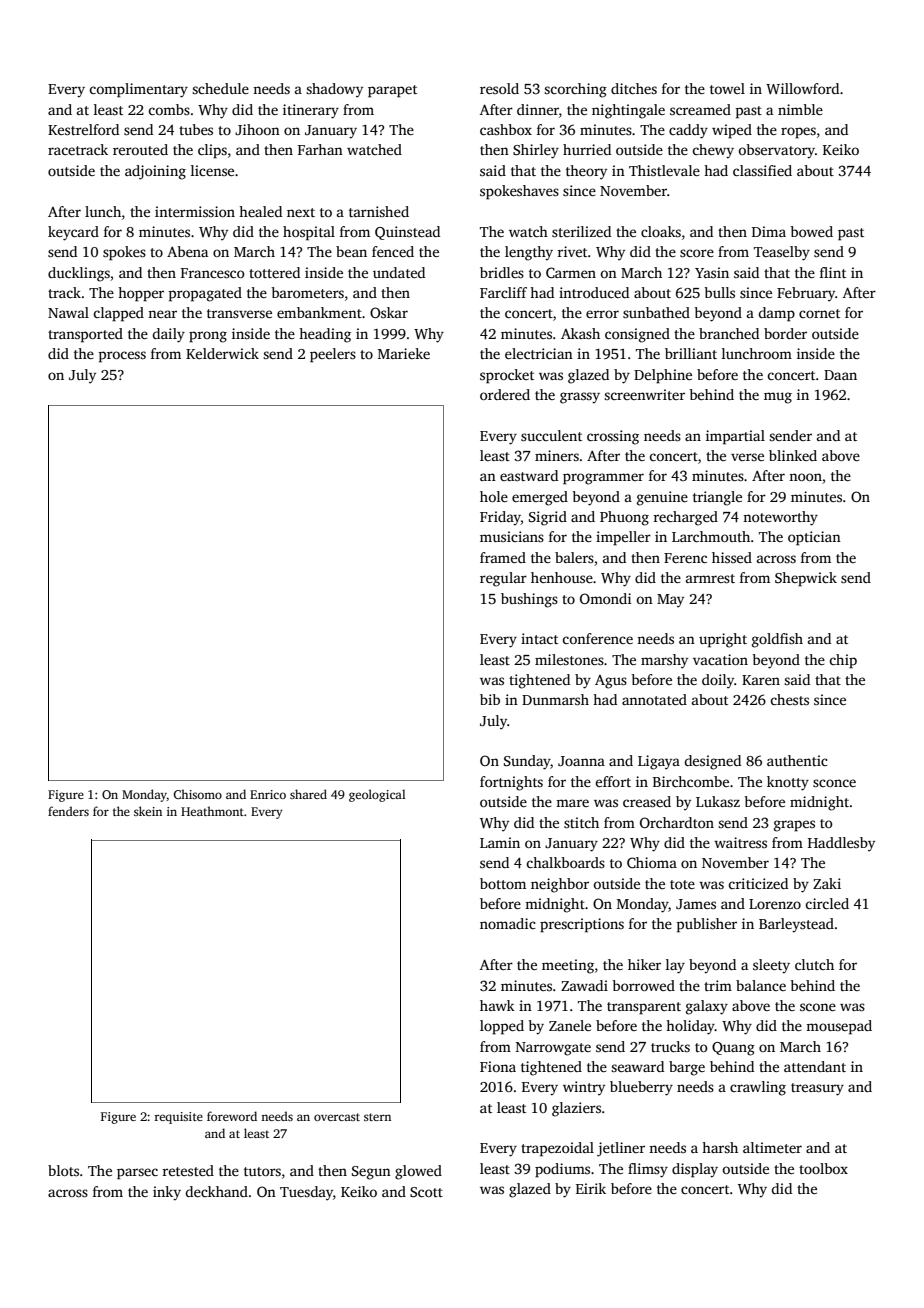 This page has width=924, height=1308. I want to click on classified, so click(762, 170).
